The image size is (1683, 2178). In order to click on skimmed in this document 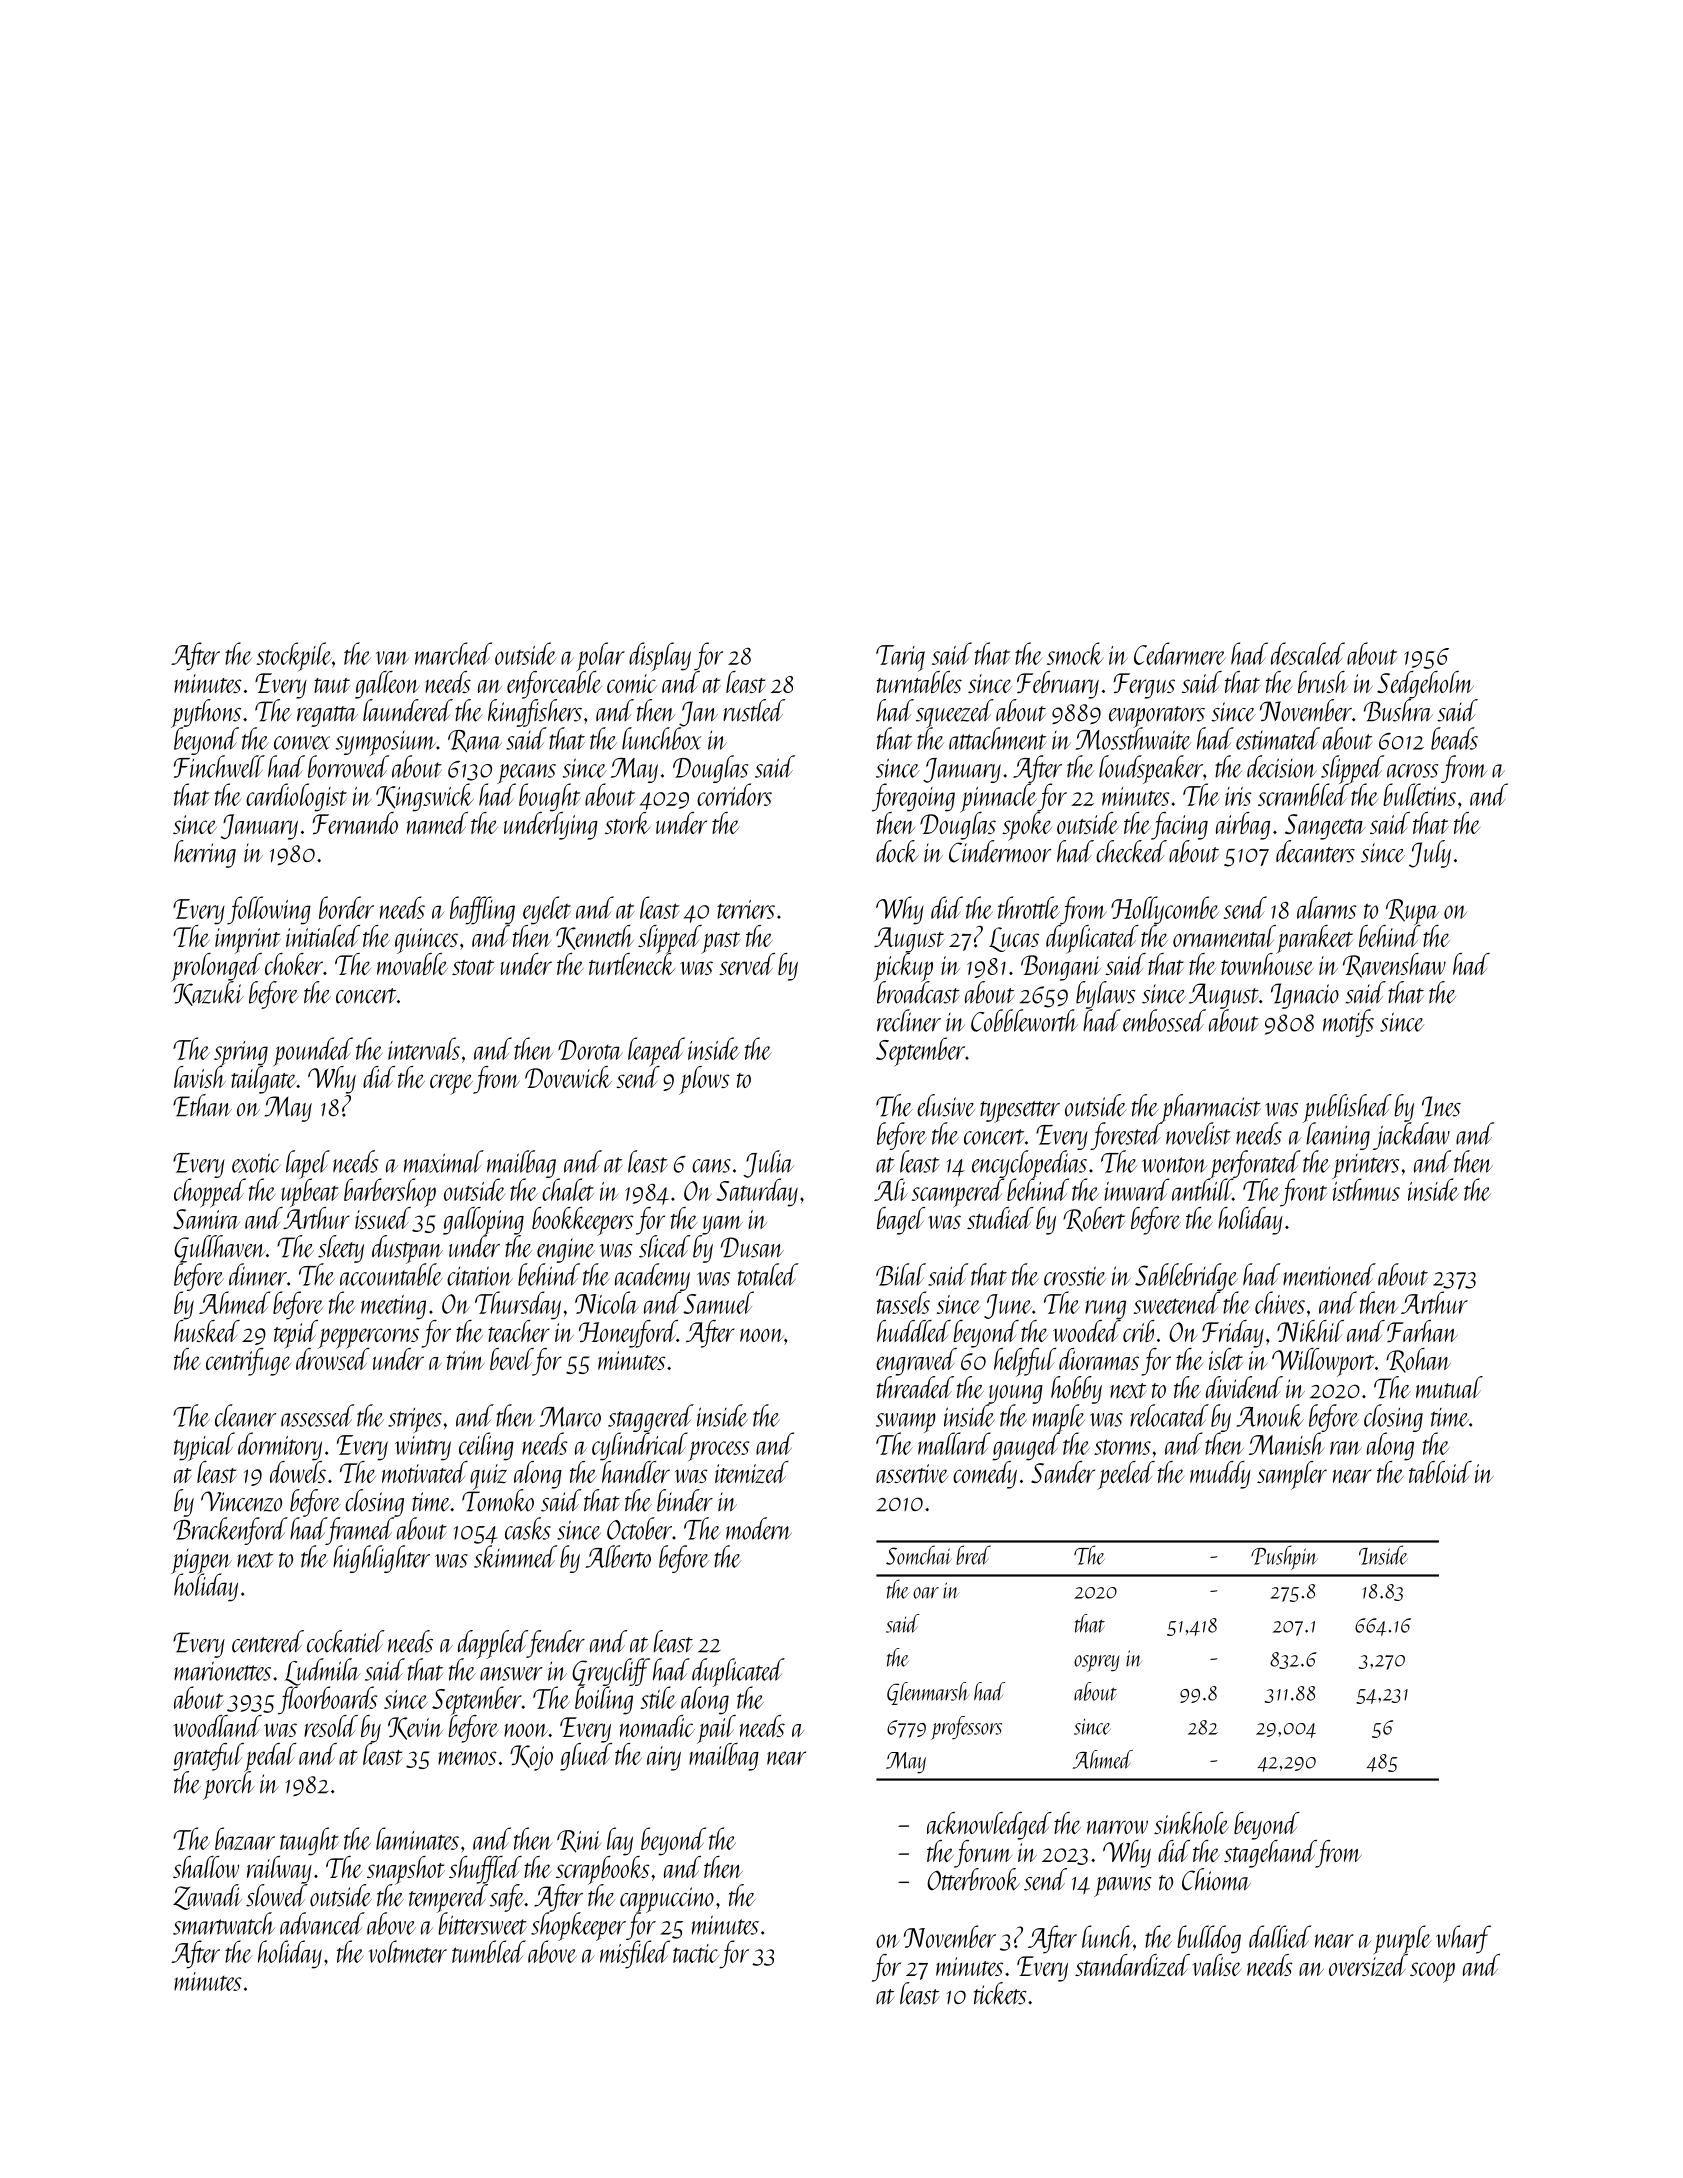, I will do `click(515, 1556)`.
